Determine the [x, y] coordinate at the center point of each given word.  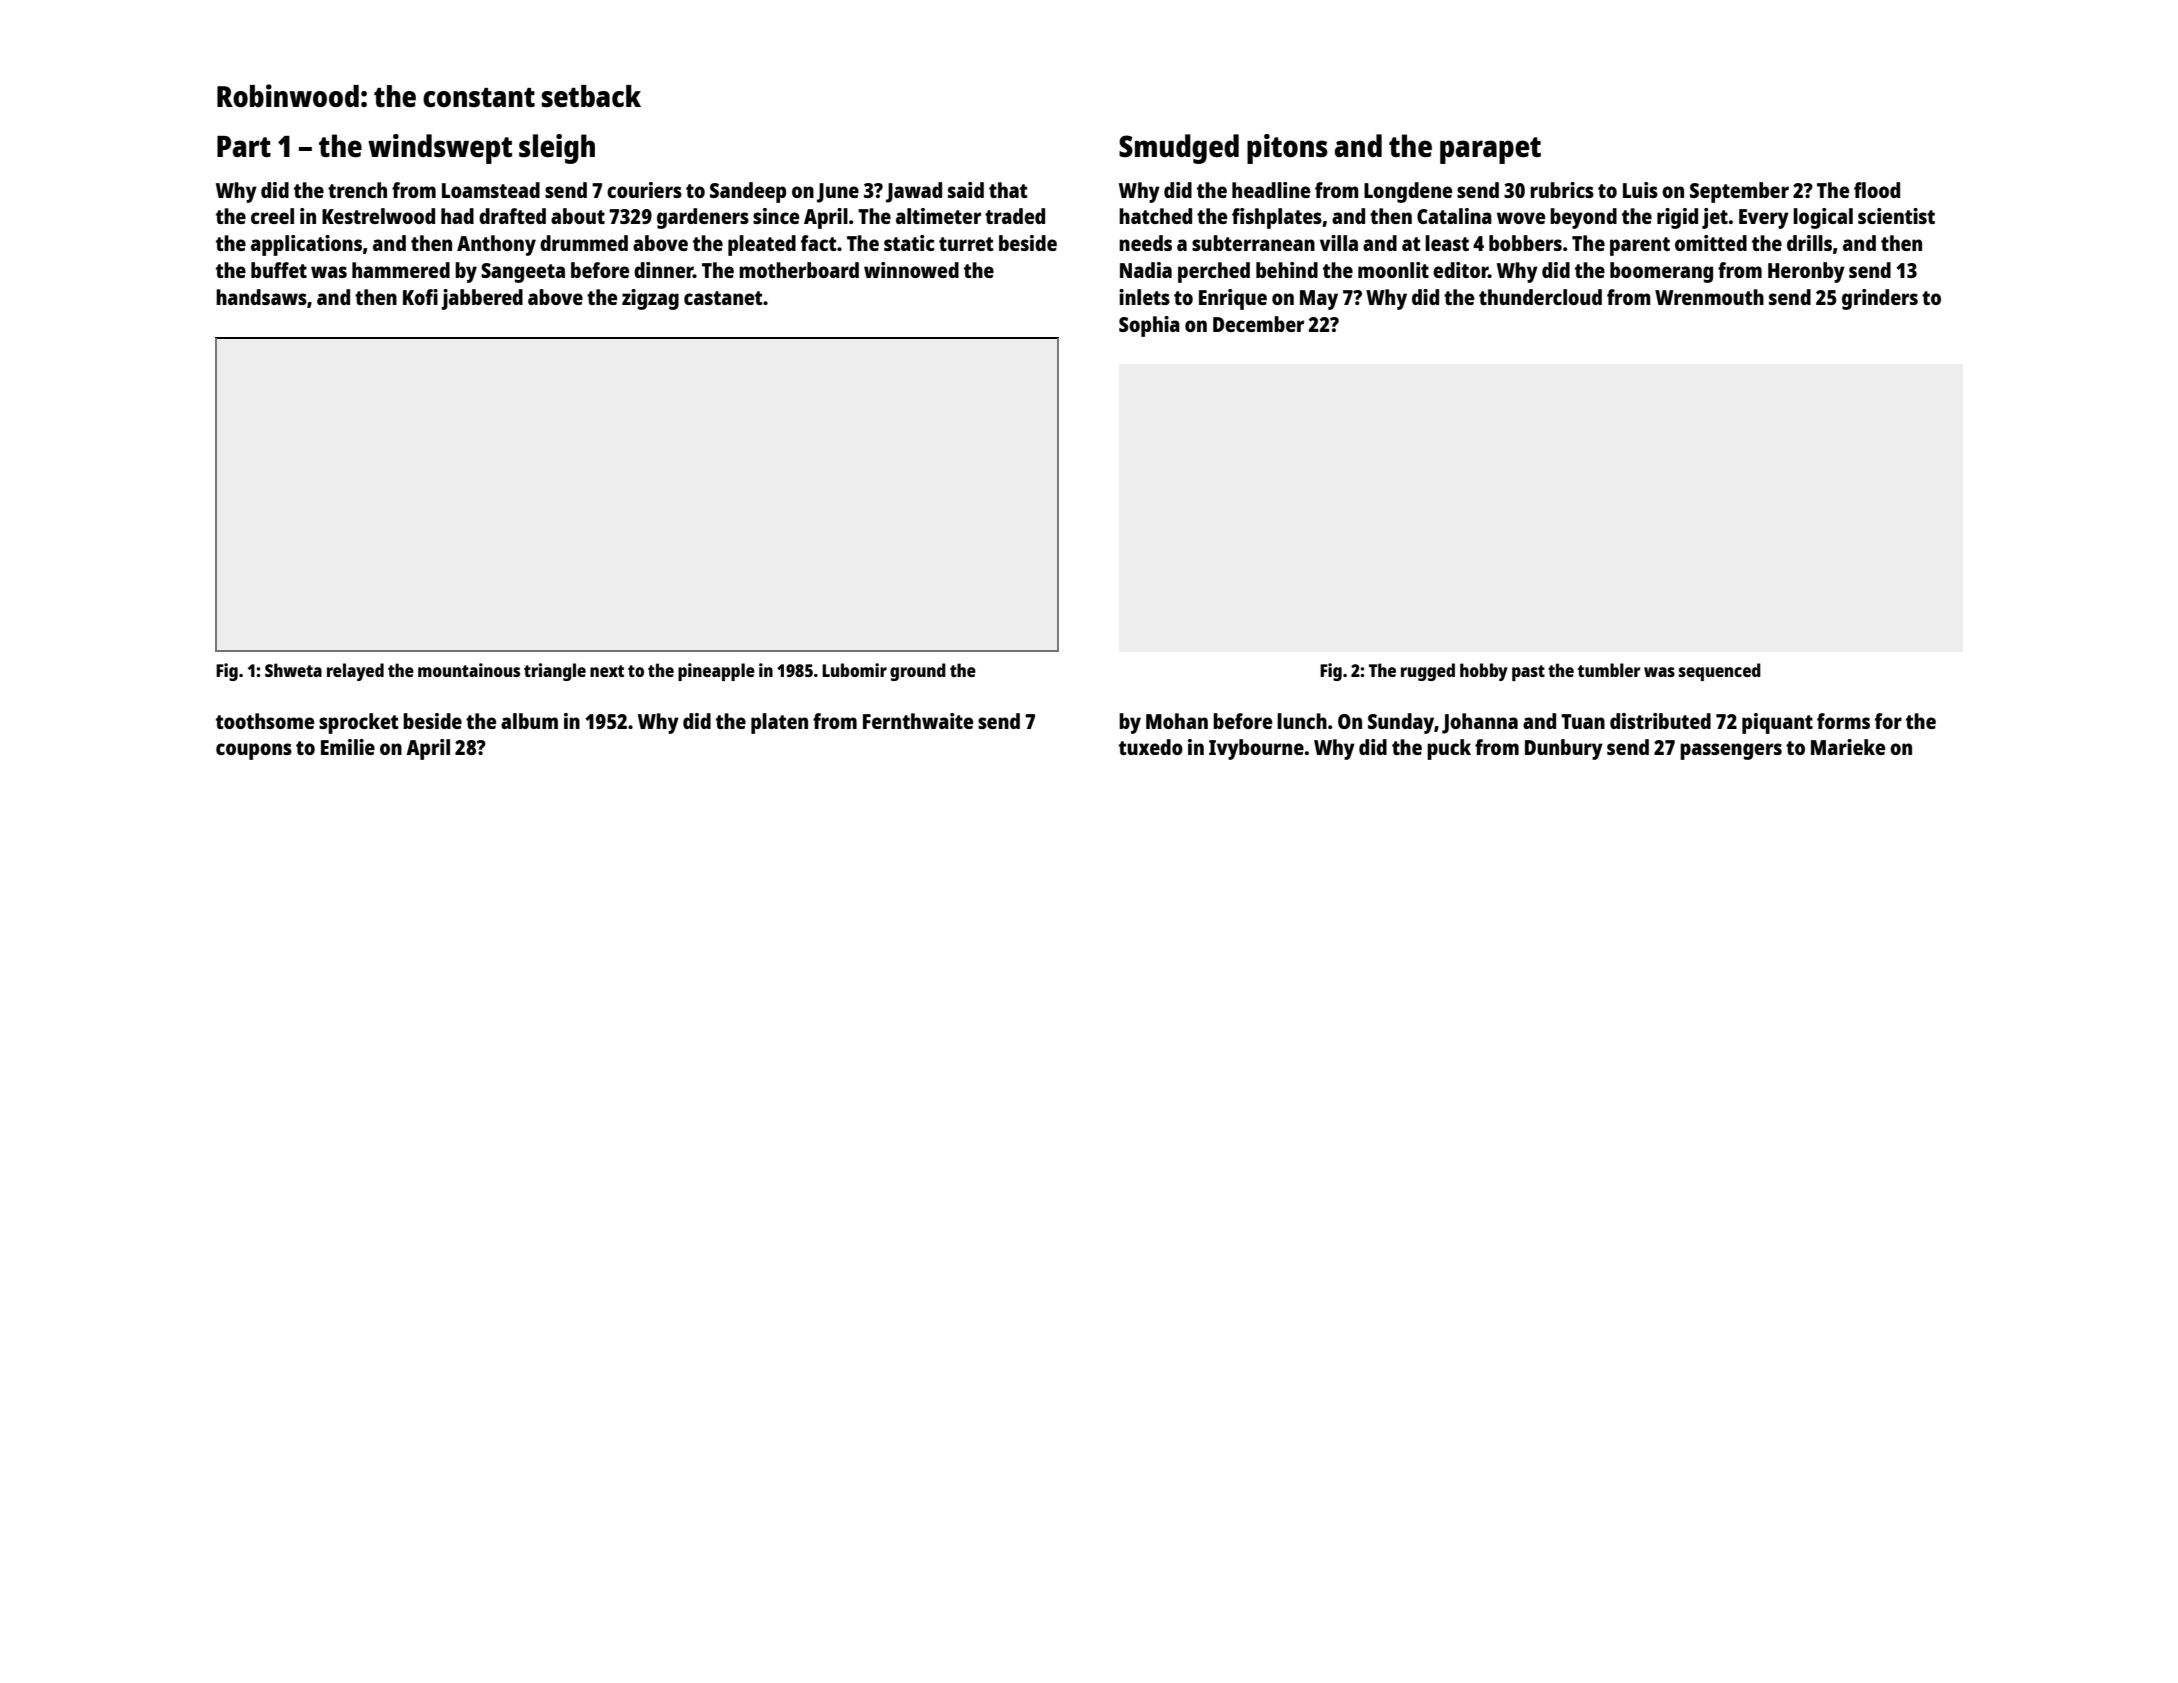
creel [272, 216]
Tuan [1583, 721]
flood [1877, 190]
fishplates [1277, 218]
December [1258, 324]
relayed [355, 672]
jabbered [482, 299]
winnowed [911, 270]
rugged [1428, 672]
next [607, 671]
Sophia [1149, 326]
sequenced [1720, 672]
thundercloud [1540, 297]
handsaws [261, 297]
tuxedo [1151, 747]
